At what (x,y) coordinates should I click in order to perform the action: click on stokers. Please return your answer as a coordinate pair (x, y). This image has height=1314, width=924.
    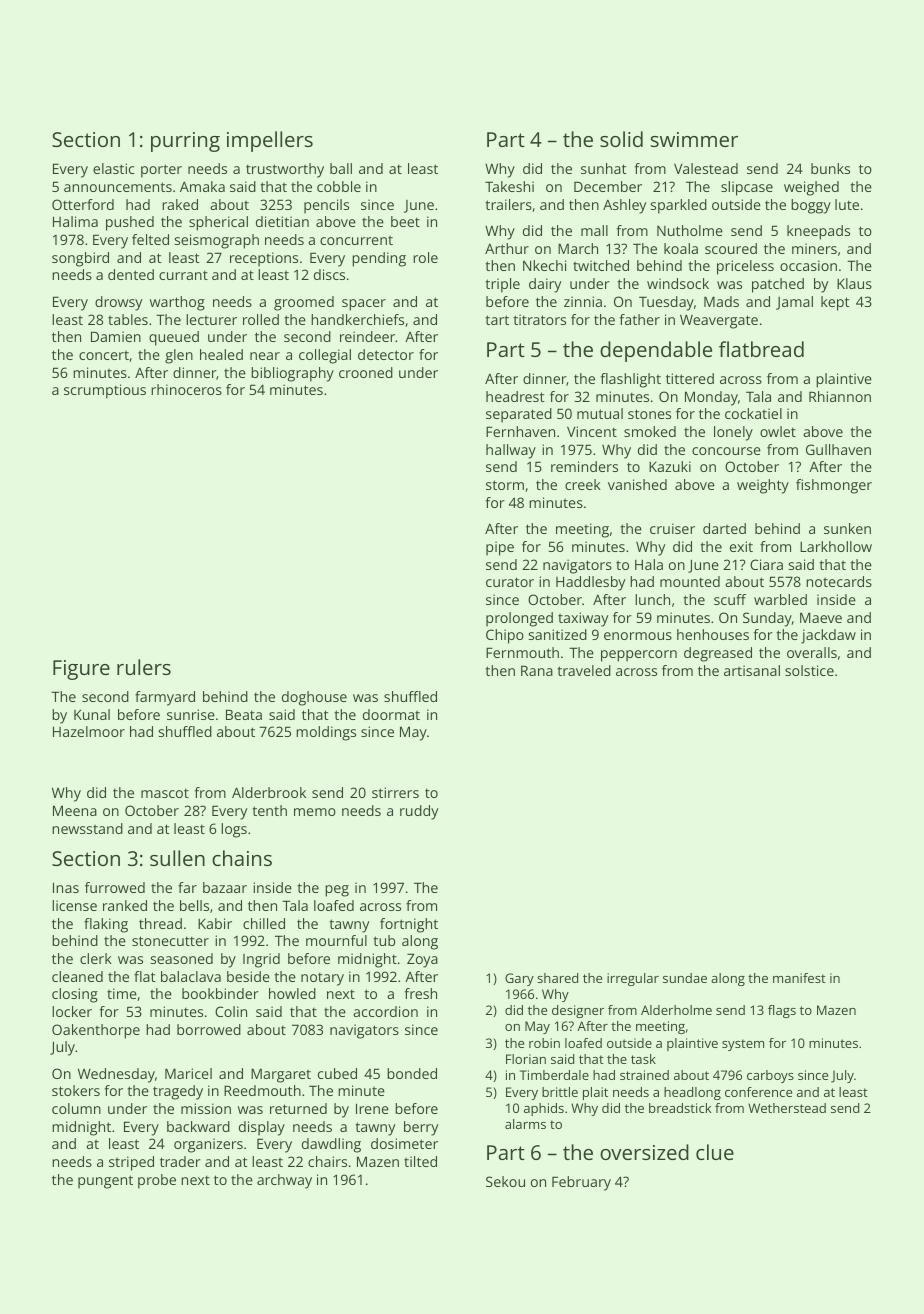
    Looking at the image, I should click on (76, 1090).
